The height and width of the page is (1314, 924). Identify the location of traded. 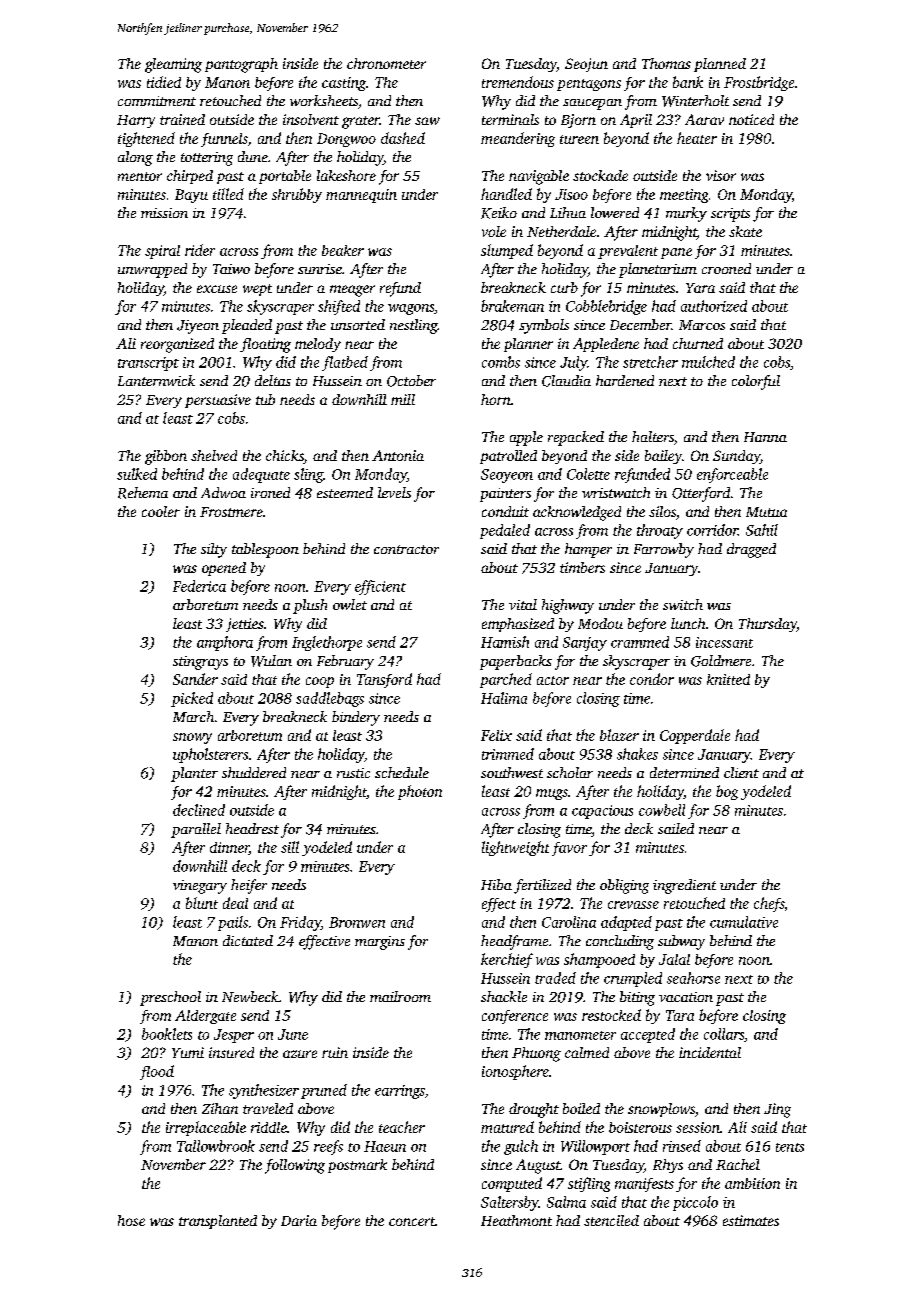
(555, 978).
